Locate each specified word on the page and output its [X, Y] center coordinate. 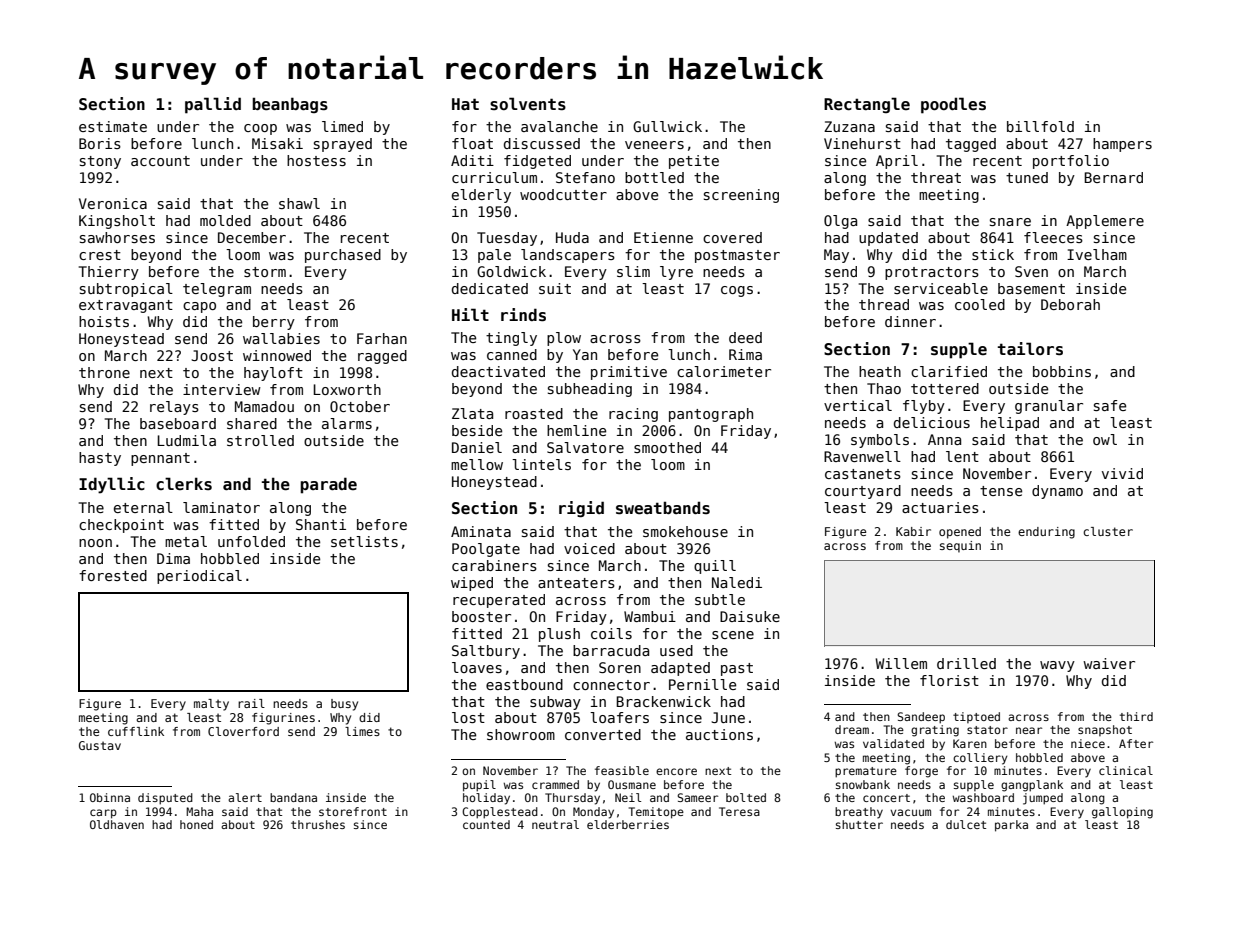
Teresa [739, 811]
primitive [629, 373]
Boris [100, 143]
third [1136, 716]
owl [1105, 439]
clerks [184, 484]
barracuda [611, 650]
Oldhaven [117, 824]
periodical [199, 577]
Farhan [382, 338]
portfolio [1071, 162]
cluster [1108, 531]
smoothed [667, 447]
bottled [654, 177]
